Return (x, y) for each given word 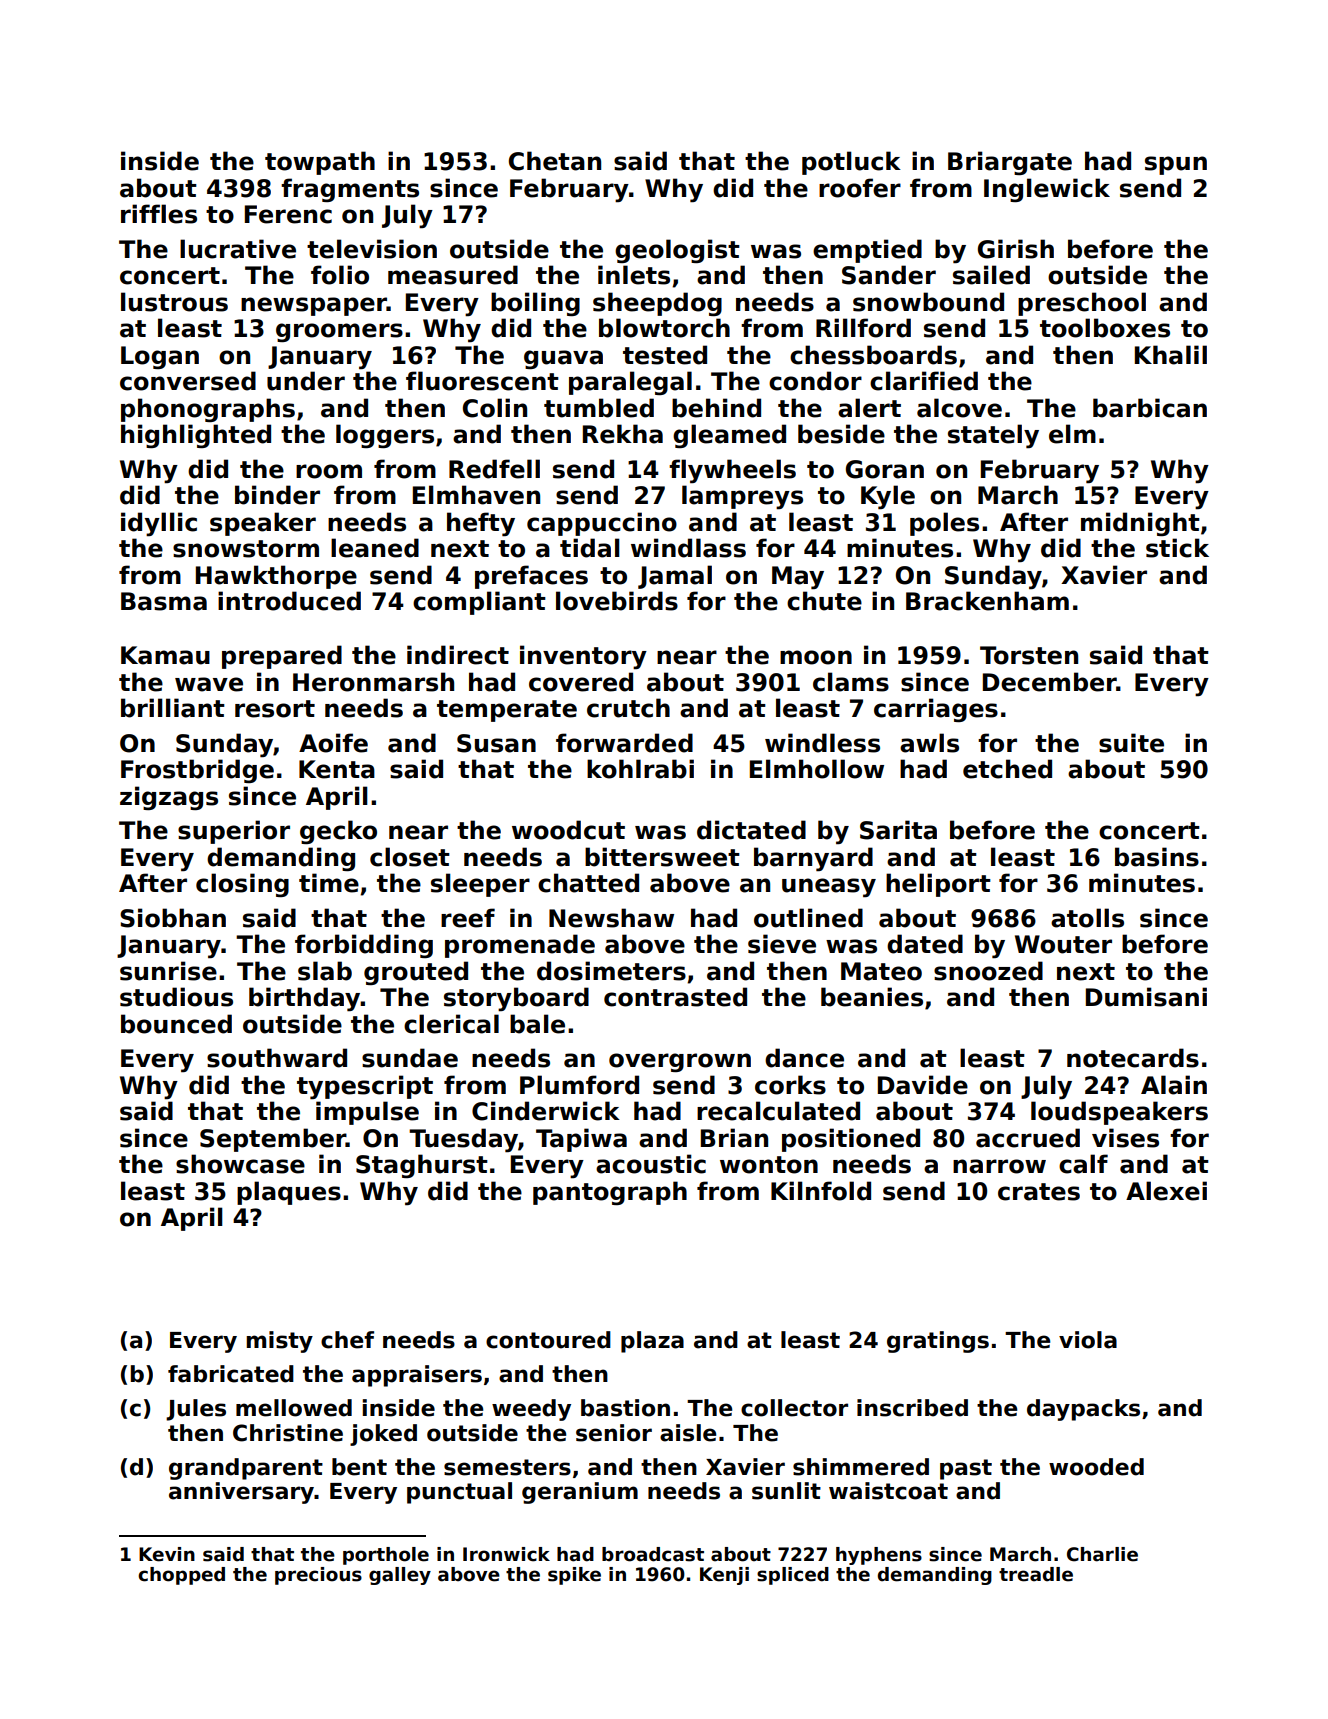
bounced (176, 1024)
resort (275, 709)
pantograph (610, 1193)
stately (993, 436)
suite (1131, 743)
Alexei (1166, 1191)
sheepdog (657, 304)
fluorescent (482, 381)
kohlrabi (640, 769)
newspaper (314, 306)
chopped (181, 1576)
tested (665, 355)
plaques (289, 1193)
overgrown (680, 1062)
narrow (999, 1166)
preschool (1082, 304)
